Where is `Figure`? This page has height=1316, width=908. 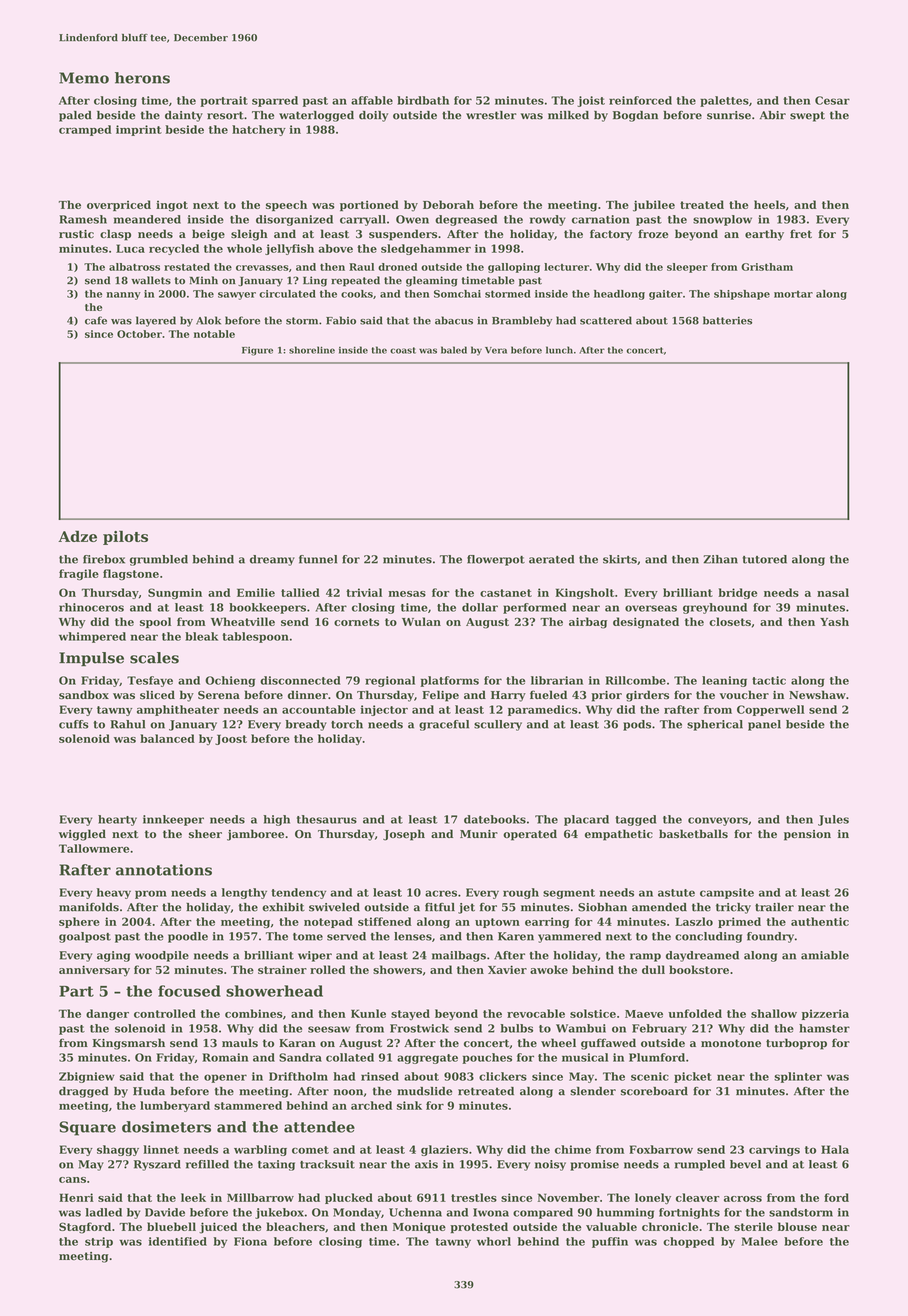
Figure is located at coordinates (257, 351).
